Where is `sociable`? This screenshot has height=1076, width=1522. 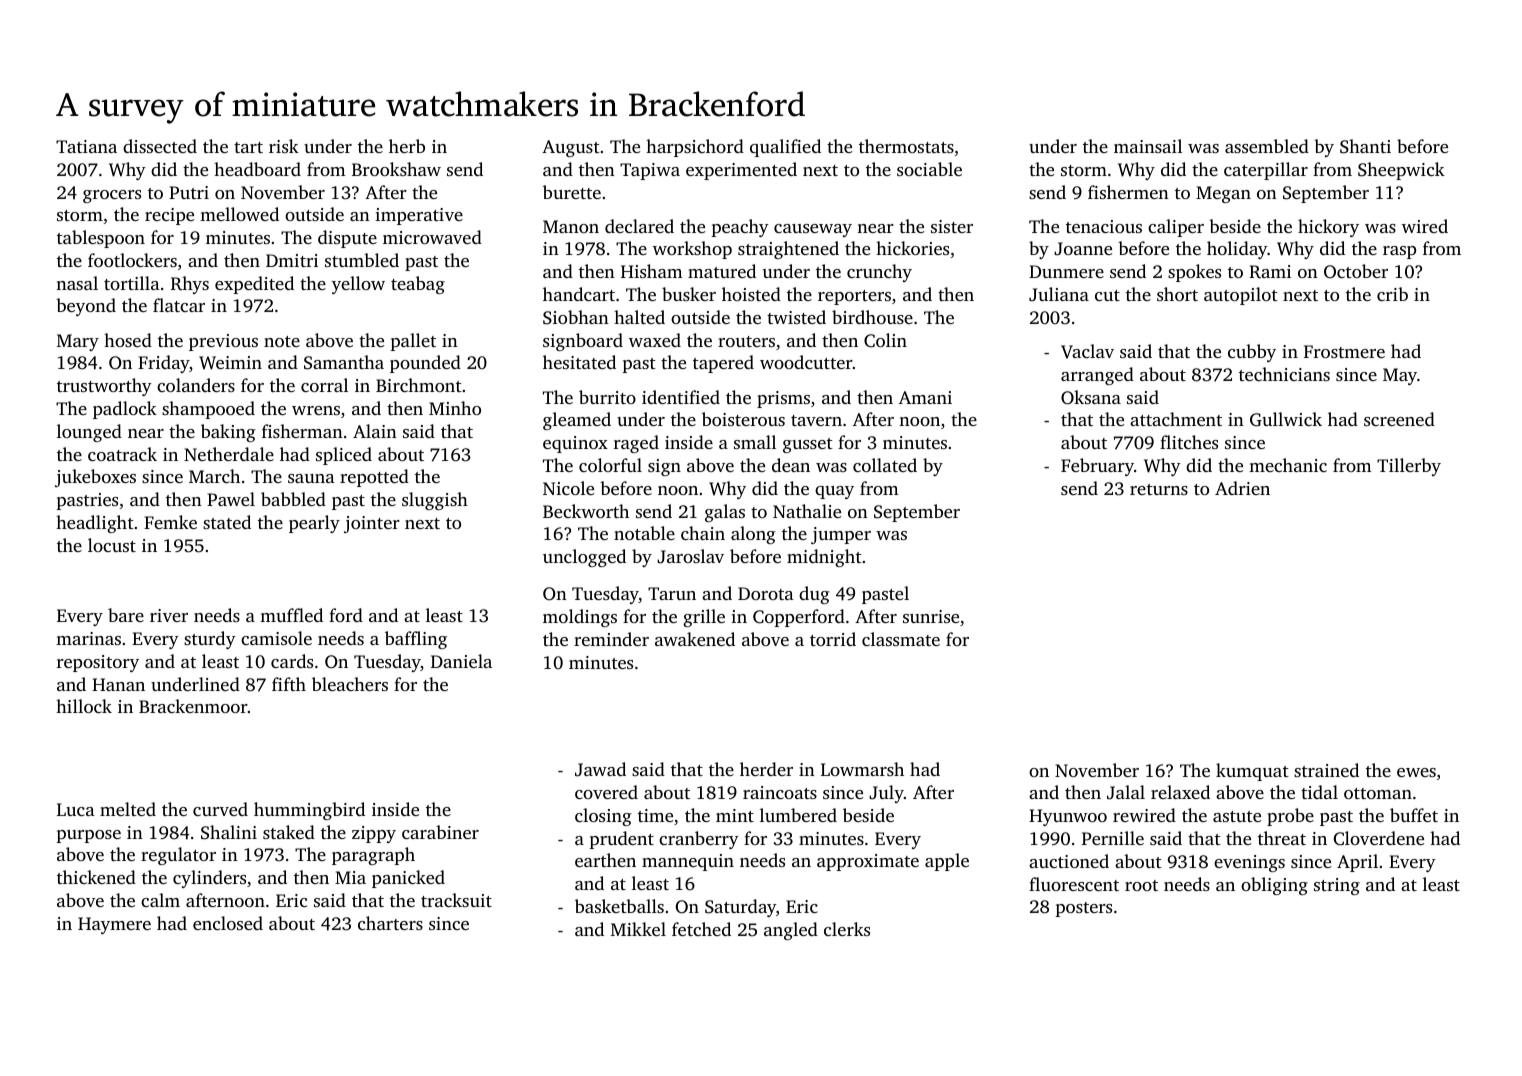
sociable is located at coordinates (929, 169).
